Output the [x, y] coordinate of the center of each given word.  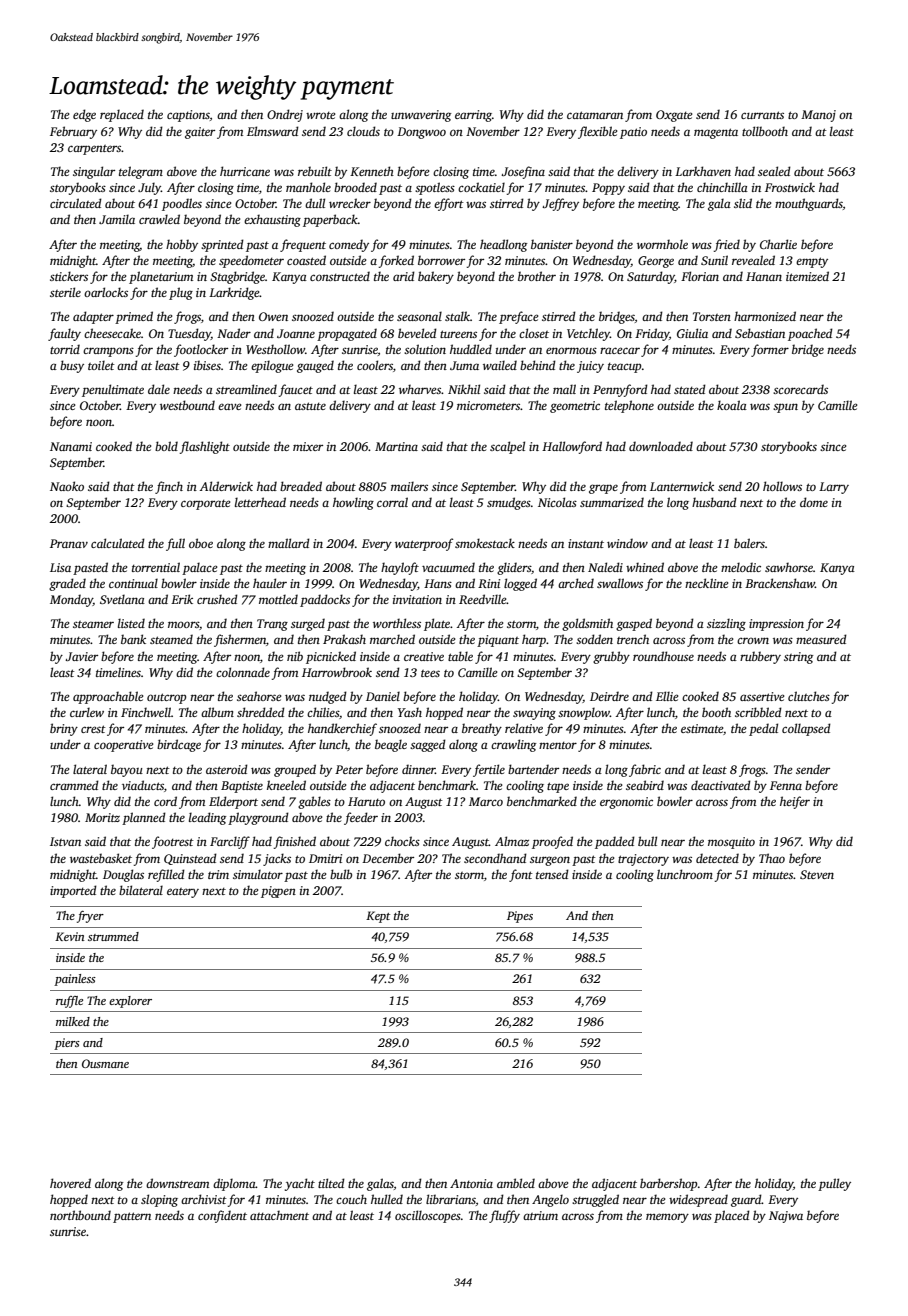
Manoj [818, 116]
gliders [514, 568]
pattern [132, 1217]
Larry [834, 488]
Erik [182, 599]
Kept [378, 917]
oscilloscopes [428, 1216]
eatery [183, 893]
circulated [76, 203]
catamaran [595, 115]
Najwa [786, 1217]
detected [717, 858]
